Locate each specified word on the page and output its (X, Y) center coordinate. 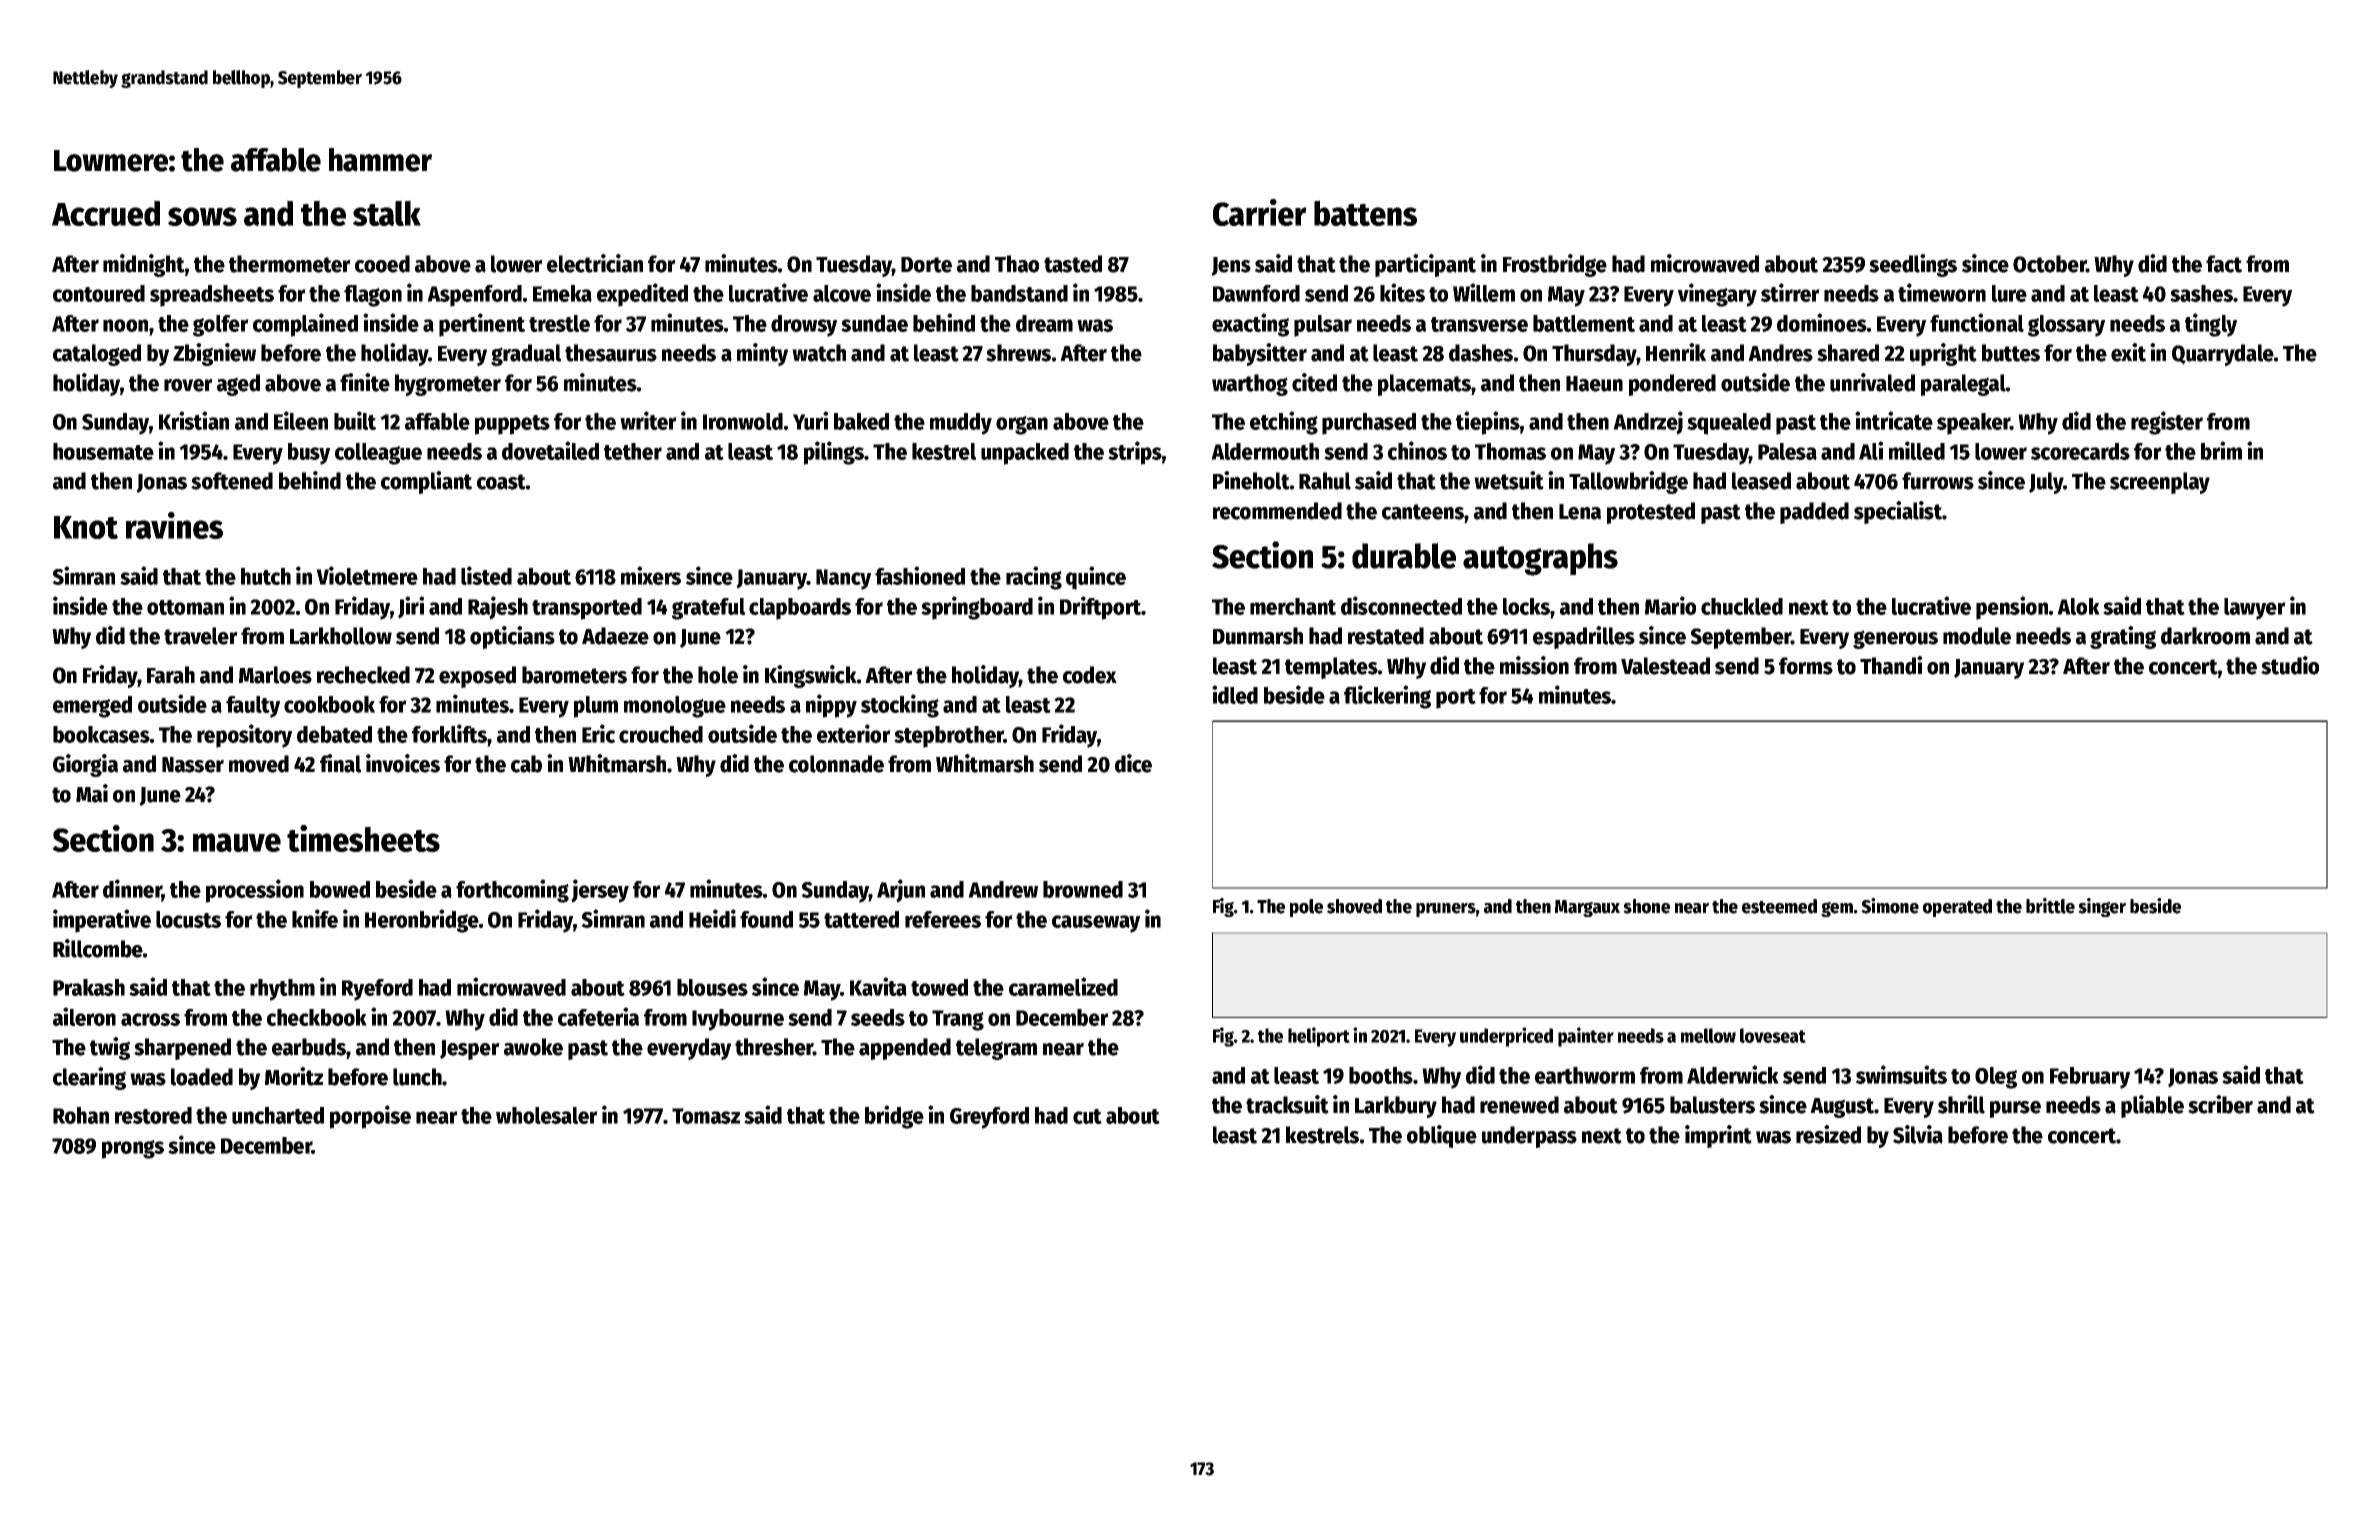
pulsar (1323, 326)
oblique (1442, 1136)
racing (1034, 578)
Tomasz (706, 1116)
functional (1977, 322)
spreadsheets (212, 296)
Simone (1890, 906)
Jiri (411, 607)
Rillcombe (98, 948)
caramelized (1063, 986)
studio (2290, 665)
